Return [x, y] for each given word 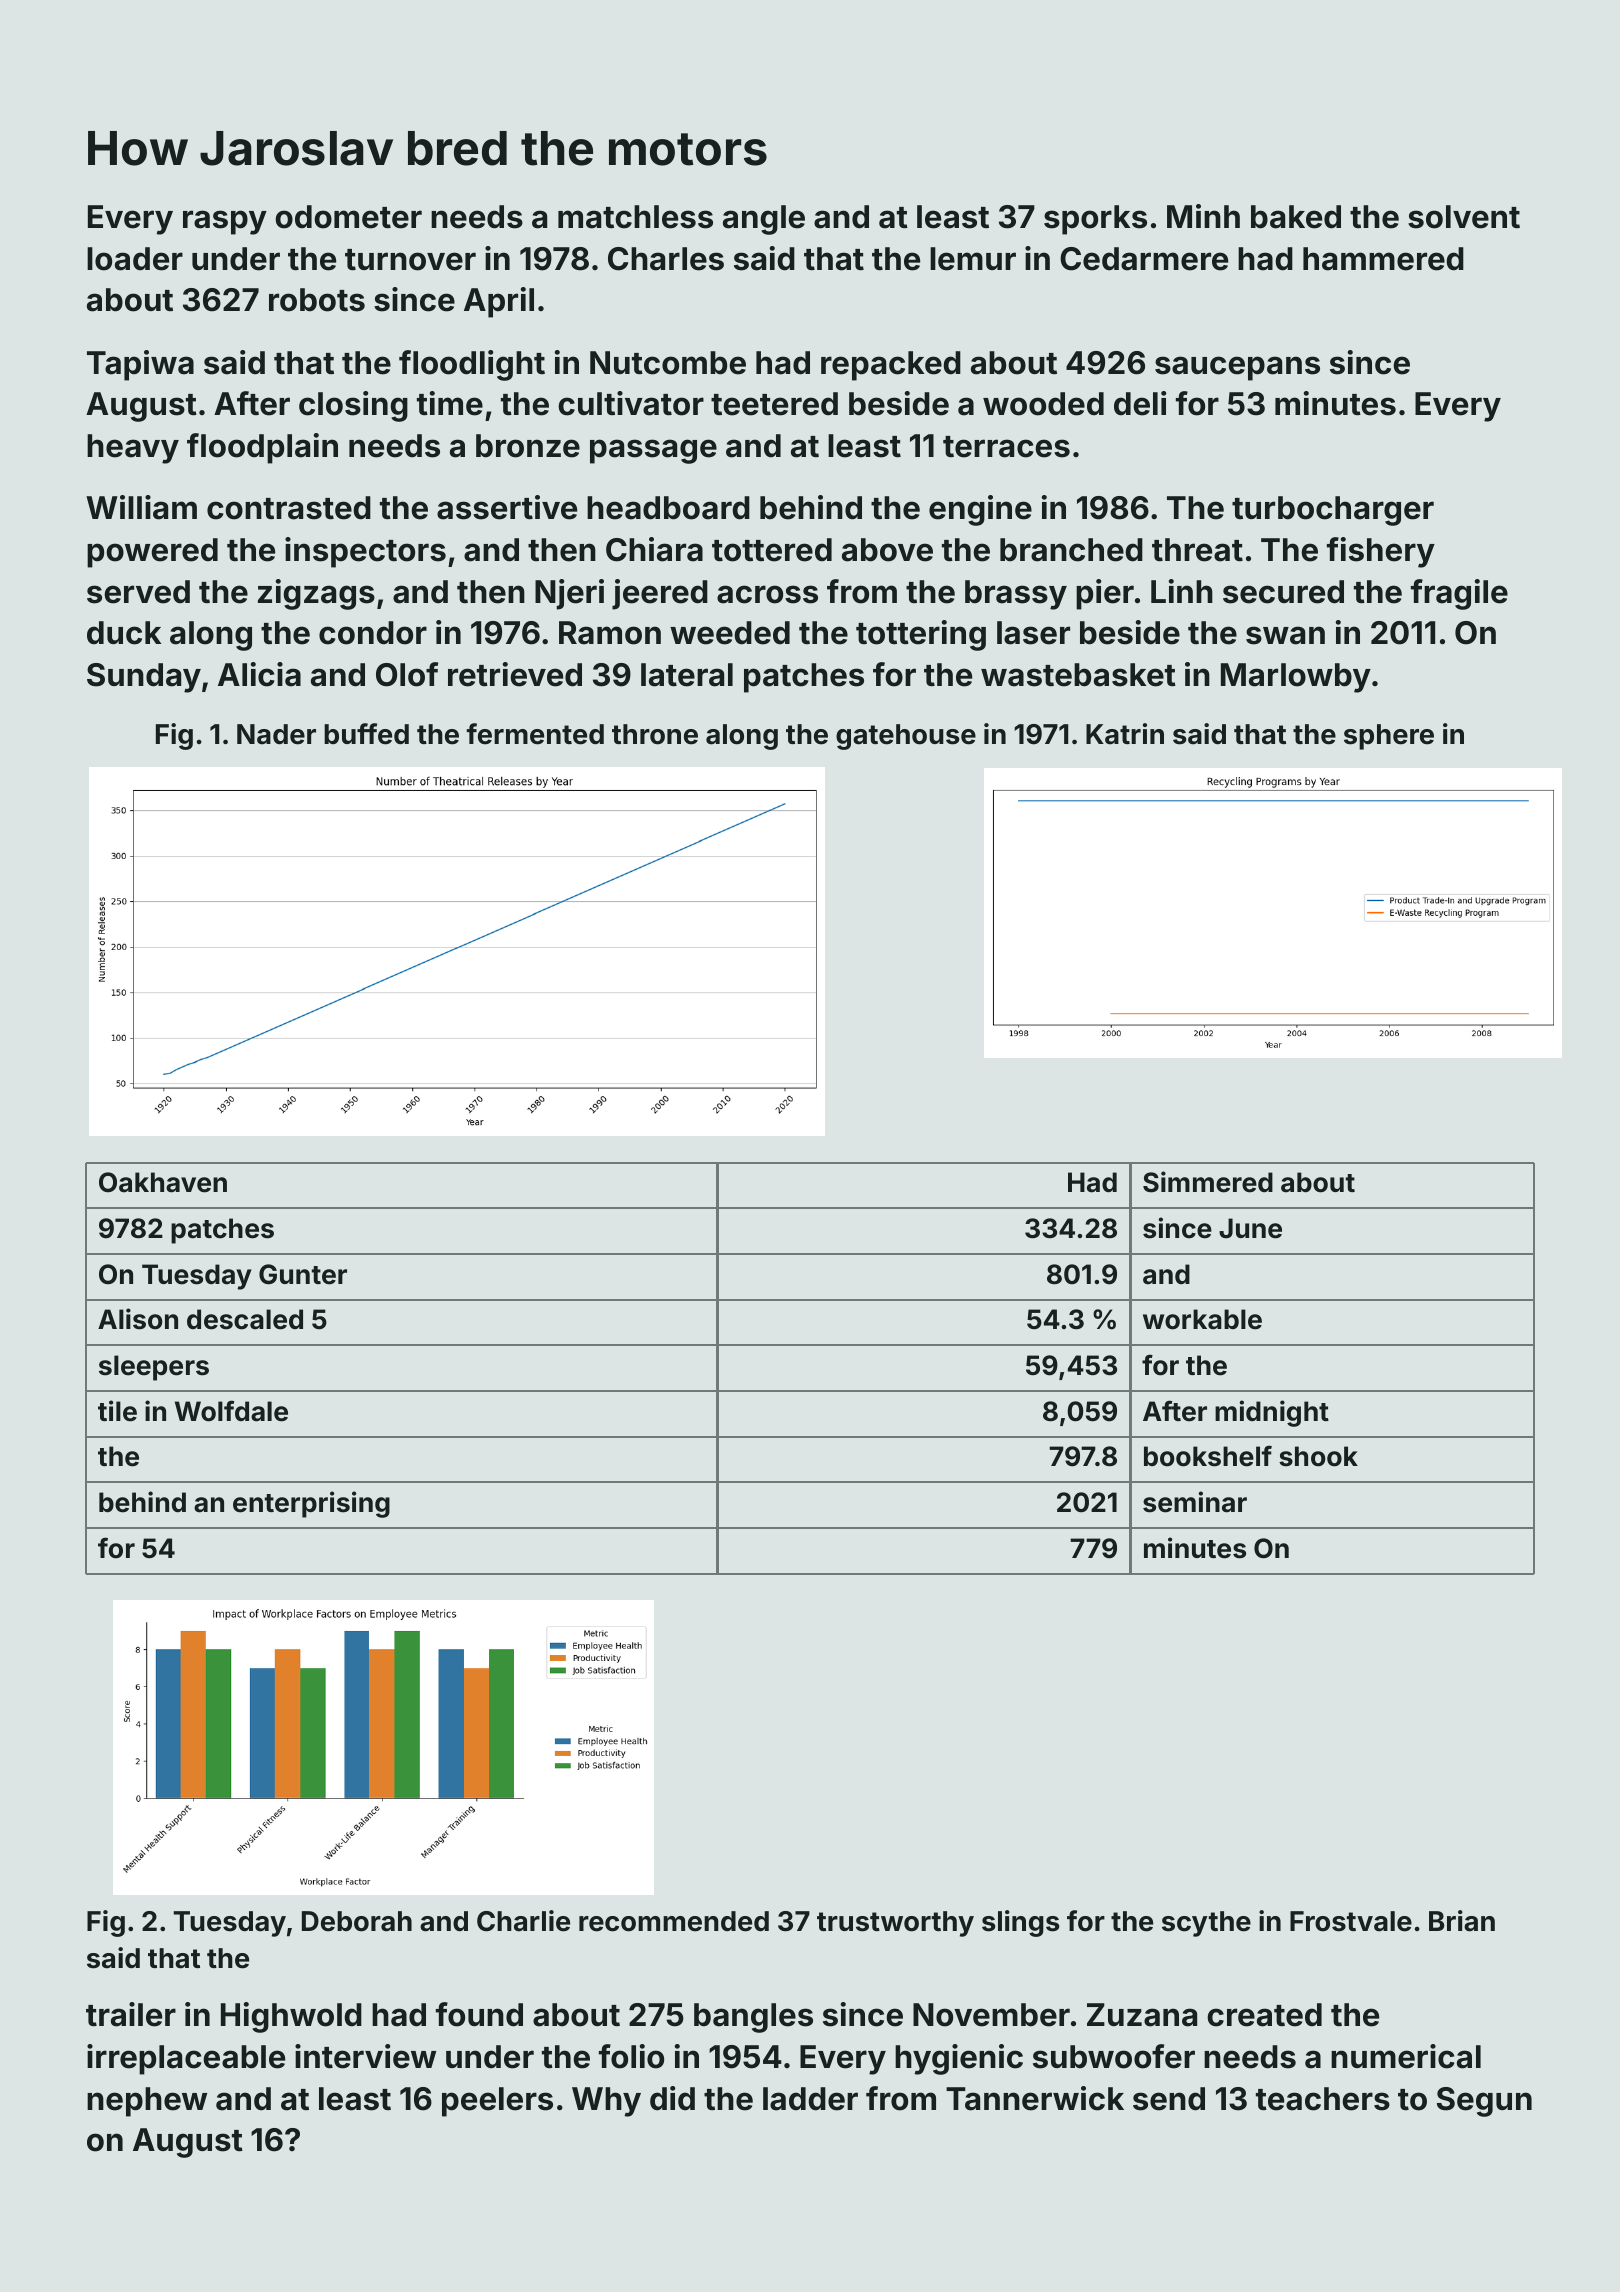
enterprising [311, 1504]
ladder [810, 2099]
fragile [1459, 594]
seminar [1195, 1502]
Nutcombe [668, 363]
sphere [1389, 737]
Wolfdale [231, 1411]
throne [655, 734]
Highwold [291, 2017]
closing [353, 406]
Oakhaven [163, 1182]
